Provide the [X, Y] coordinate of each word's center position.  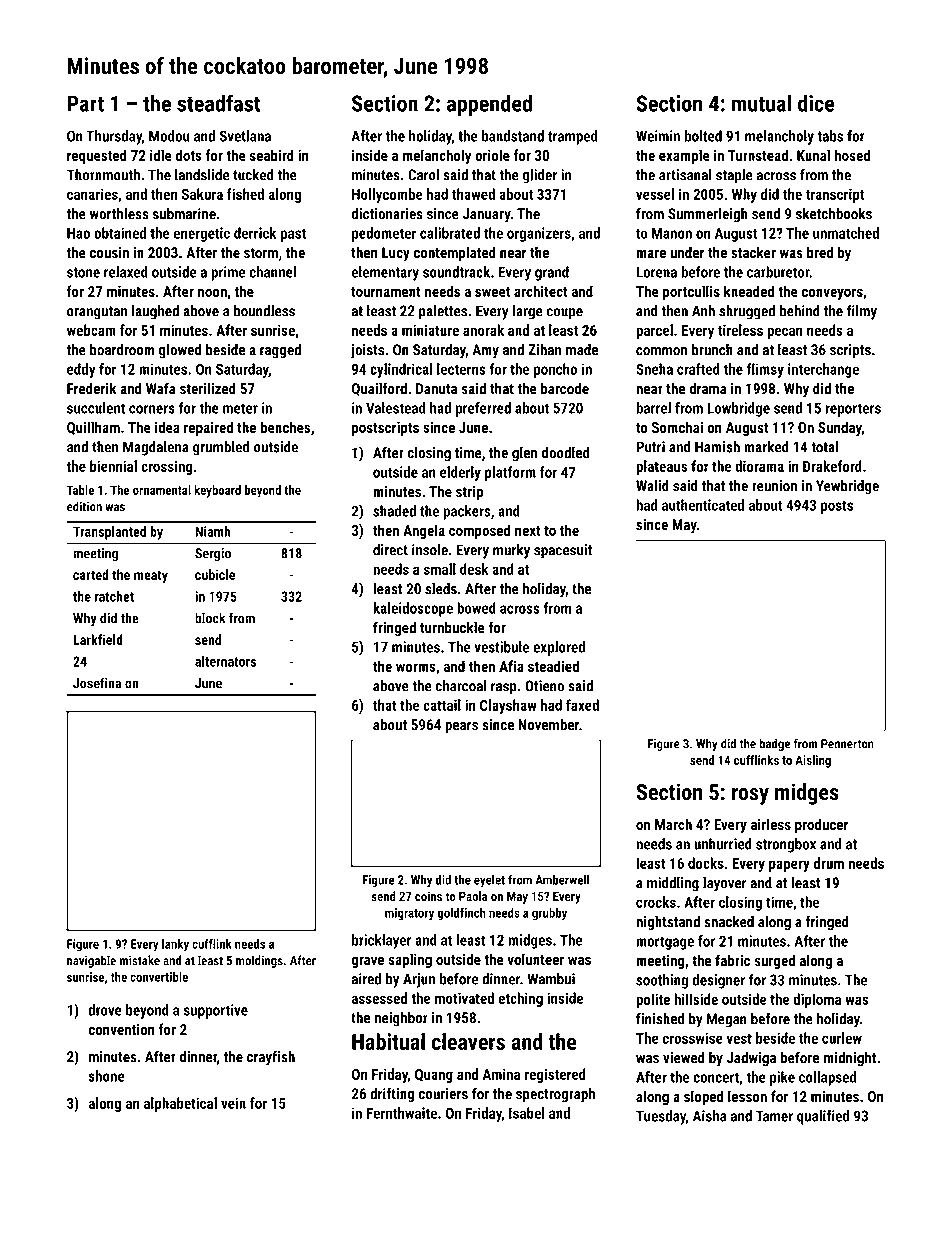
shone [106, 1076]
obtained [120, 233]
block [210, 618]
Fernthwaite [402, 1113]
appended [489, 105]
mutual [761, 103]
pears [461, 728]
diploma [817, 1000]
